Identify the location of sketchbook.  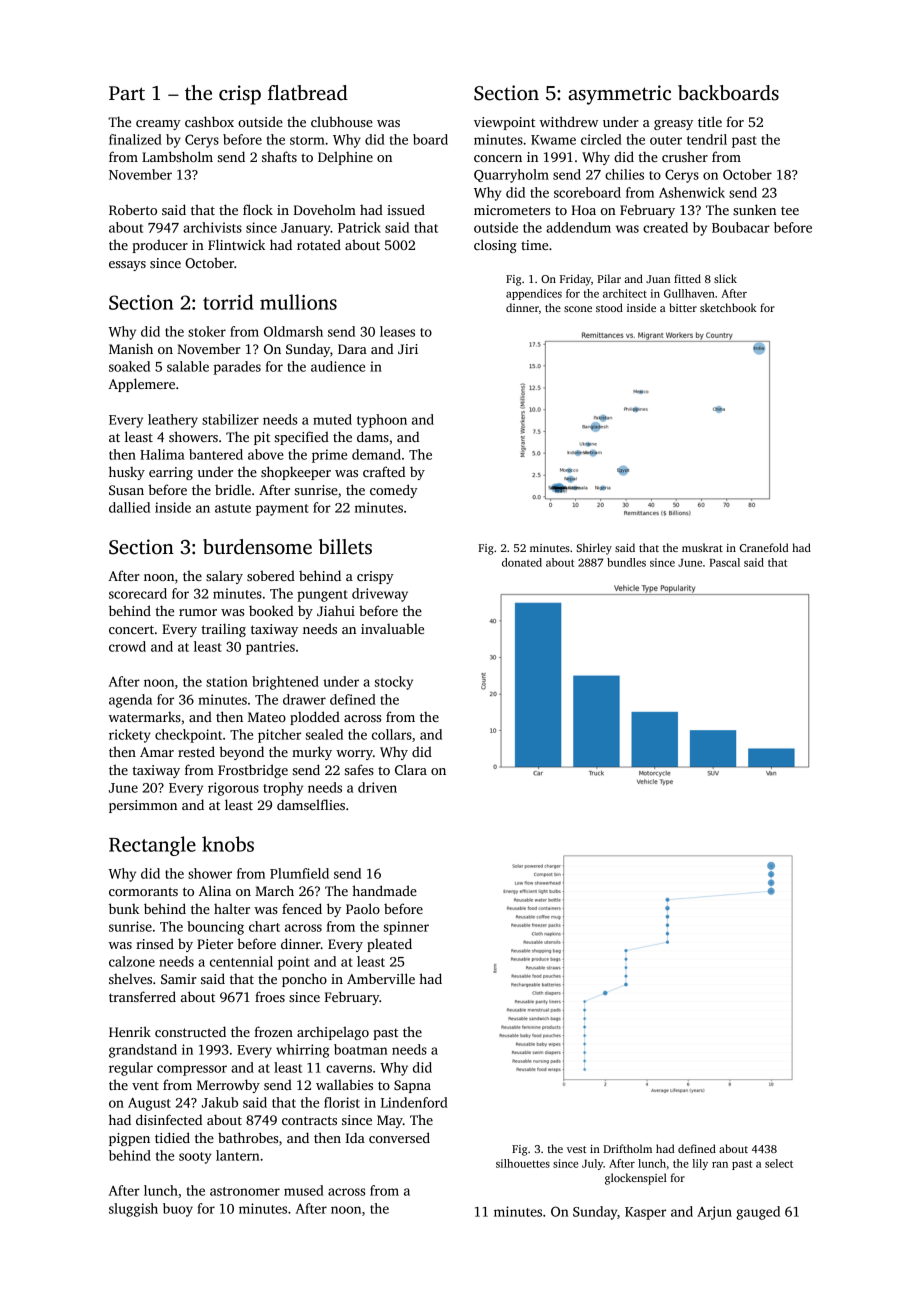
(728, 307).
